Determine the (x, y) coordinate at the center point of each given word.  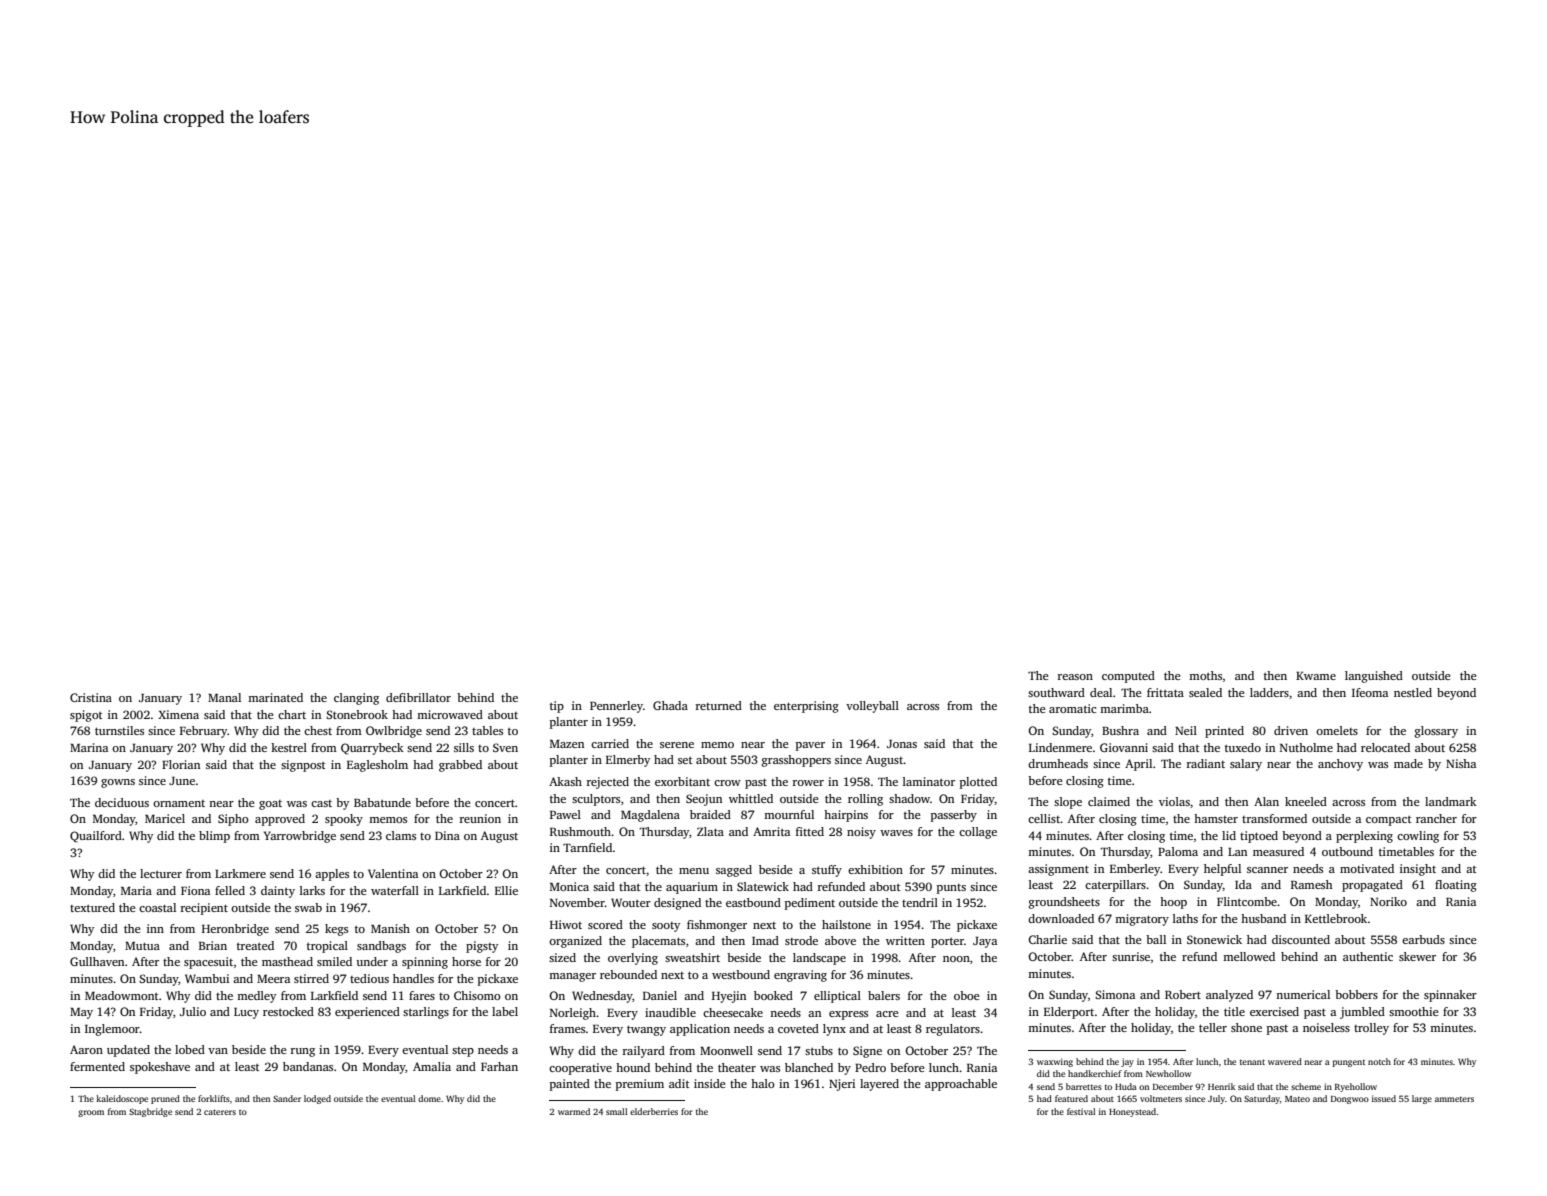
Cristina (91, 697)
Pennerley (616, 707)
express (848, 1015)
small (617, 1111)
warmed (574, 1111)
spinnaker (1450, 996)
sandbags (381, 947)
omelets (1337, 730)
